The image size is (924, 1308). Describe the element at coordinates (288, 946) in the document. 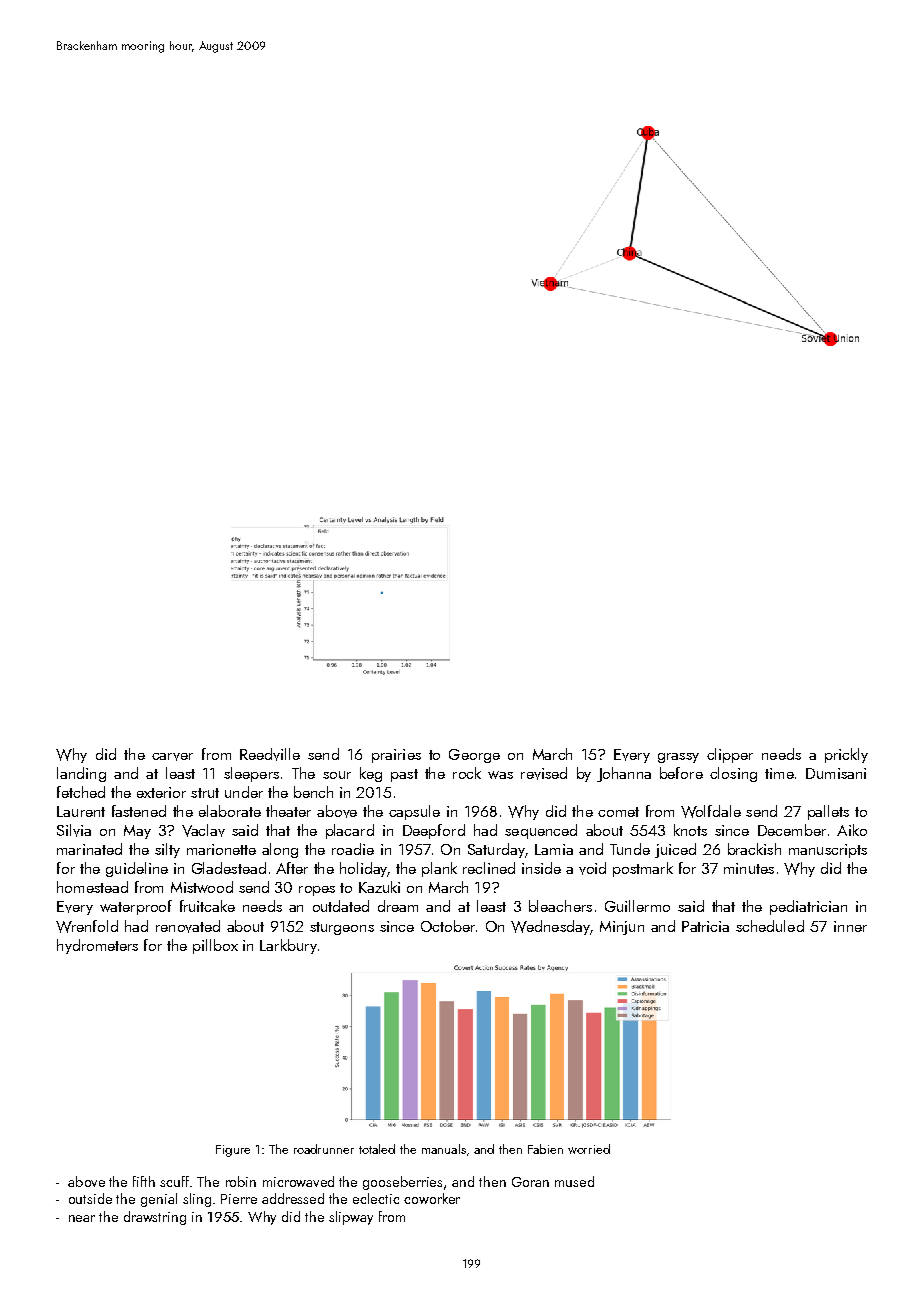

I see `Larkbury` at that location.
